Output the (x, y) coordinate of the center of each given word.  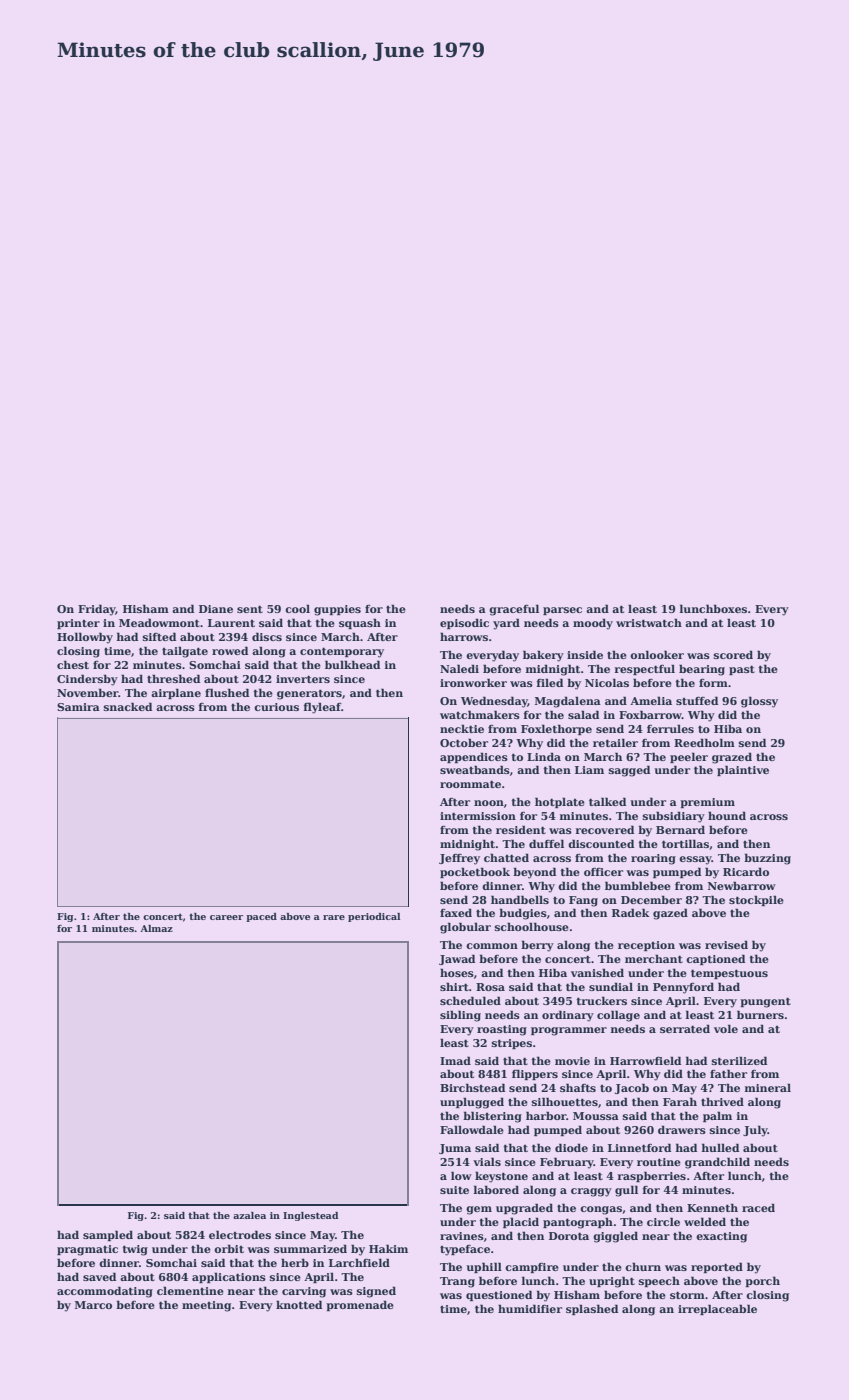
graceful (514, 610)
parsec (562, 611)
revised (726, 944)
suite (454, 1190)
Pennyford (683, 988)
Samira (78, 707)
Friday (97, 610)
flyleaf (322, 708)
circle (663, 1221)
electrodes (240, 1234)
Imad (455, 1060)
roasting (502, 1030)
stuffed (697, 700)
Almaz (156, 928)
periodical (374, 917)
